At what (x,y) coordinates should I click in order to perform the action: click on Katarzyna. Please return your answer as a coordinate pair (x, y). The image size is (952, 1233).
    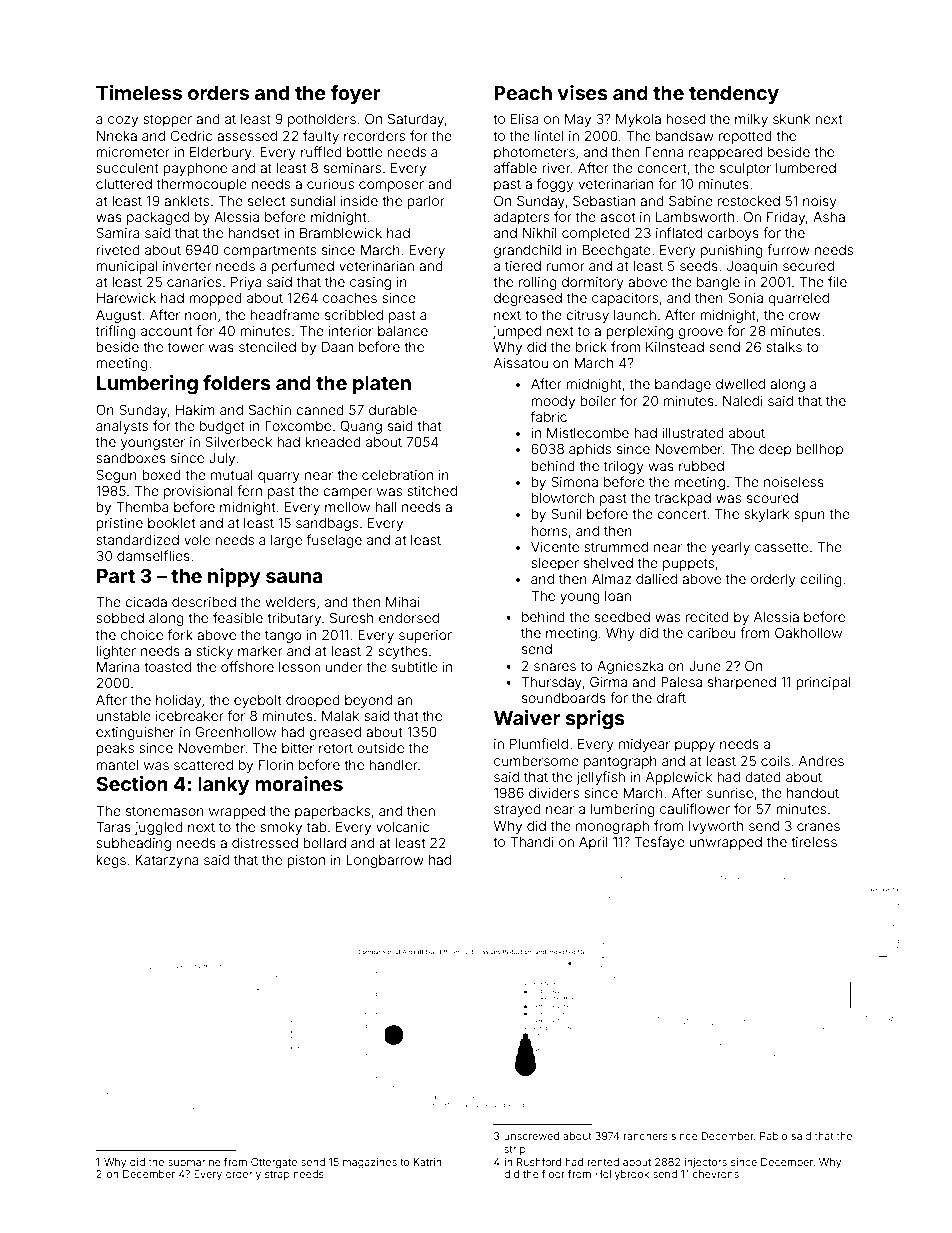
    Looking at the image, I should click on (167, 861).
